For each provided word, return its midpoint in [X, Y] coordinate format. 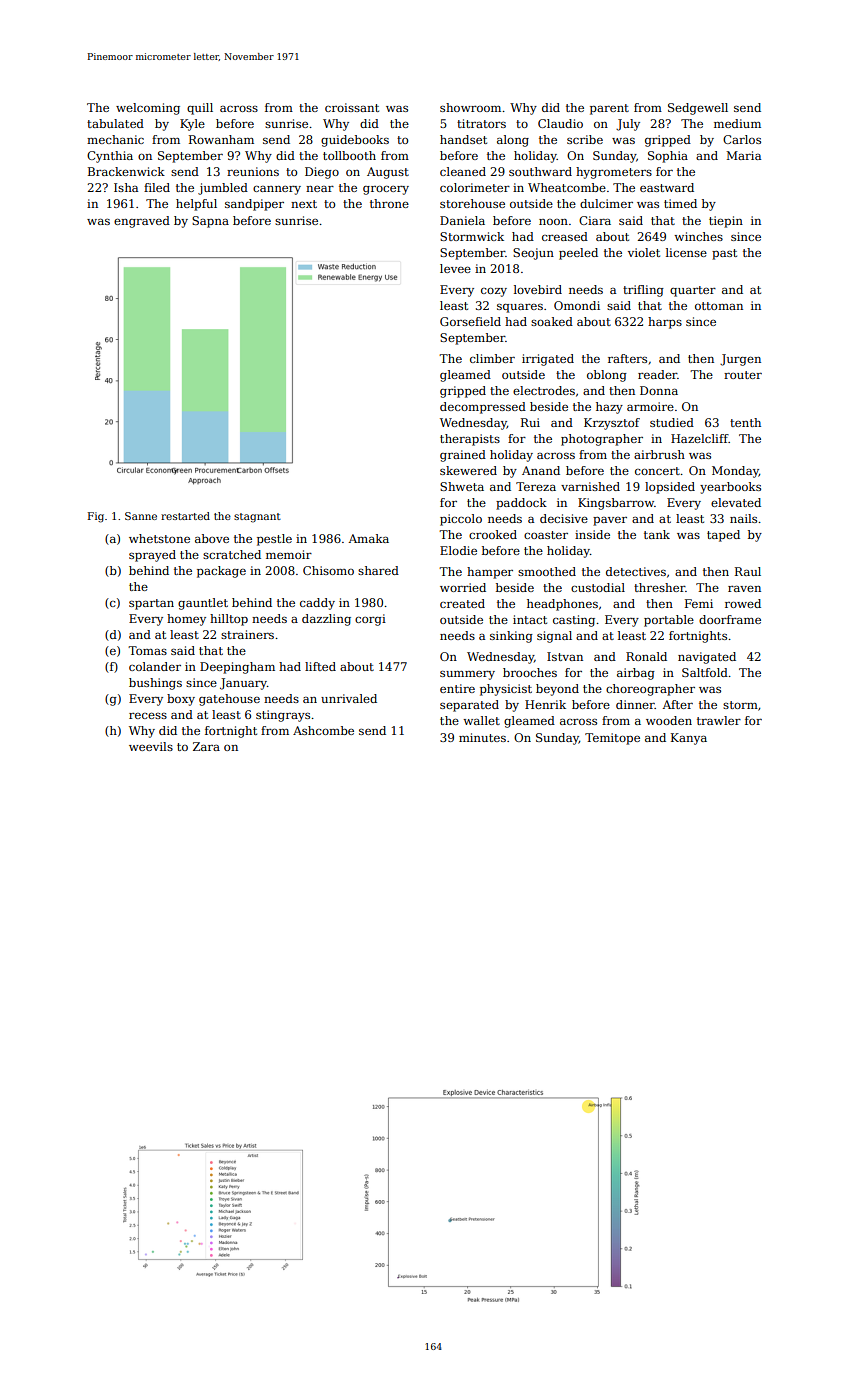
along [513, 141]
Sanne [141, 516]
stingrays [283, 716]
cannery [277, 190]
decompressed [483, 408]
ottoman [719, 306]
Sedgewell [698, 109]
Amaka [368, 538]
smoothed [547, 571]
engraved [142, 222]
